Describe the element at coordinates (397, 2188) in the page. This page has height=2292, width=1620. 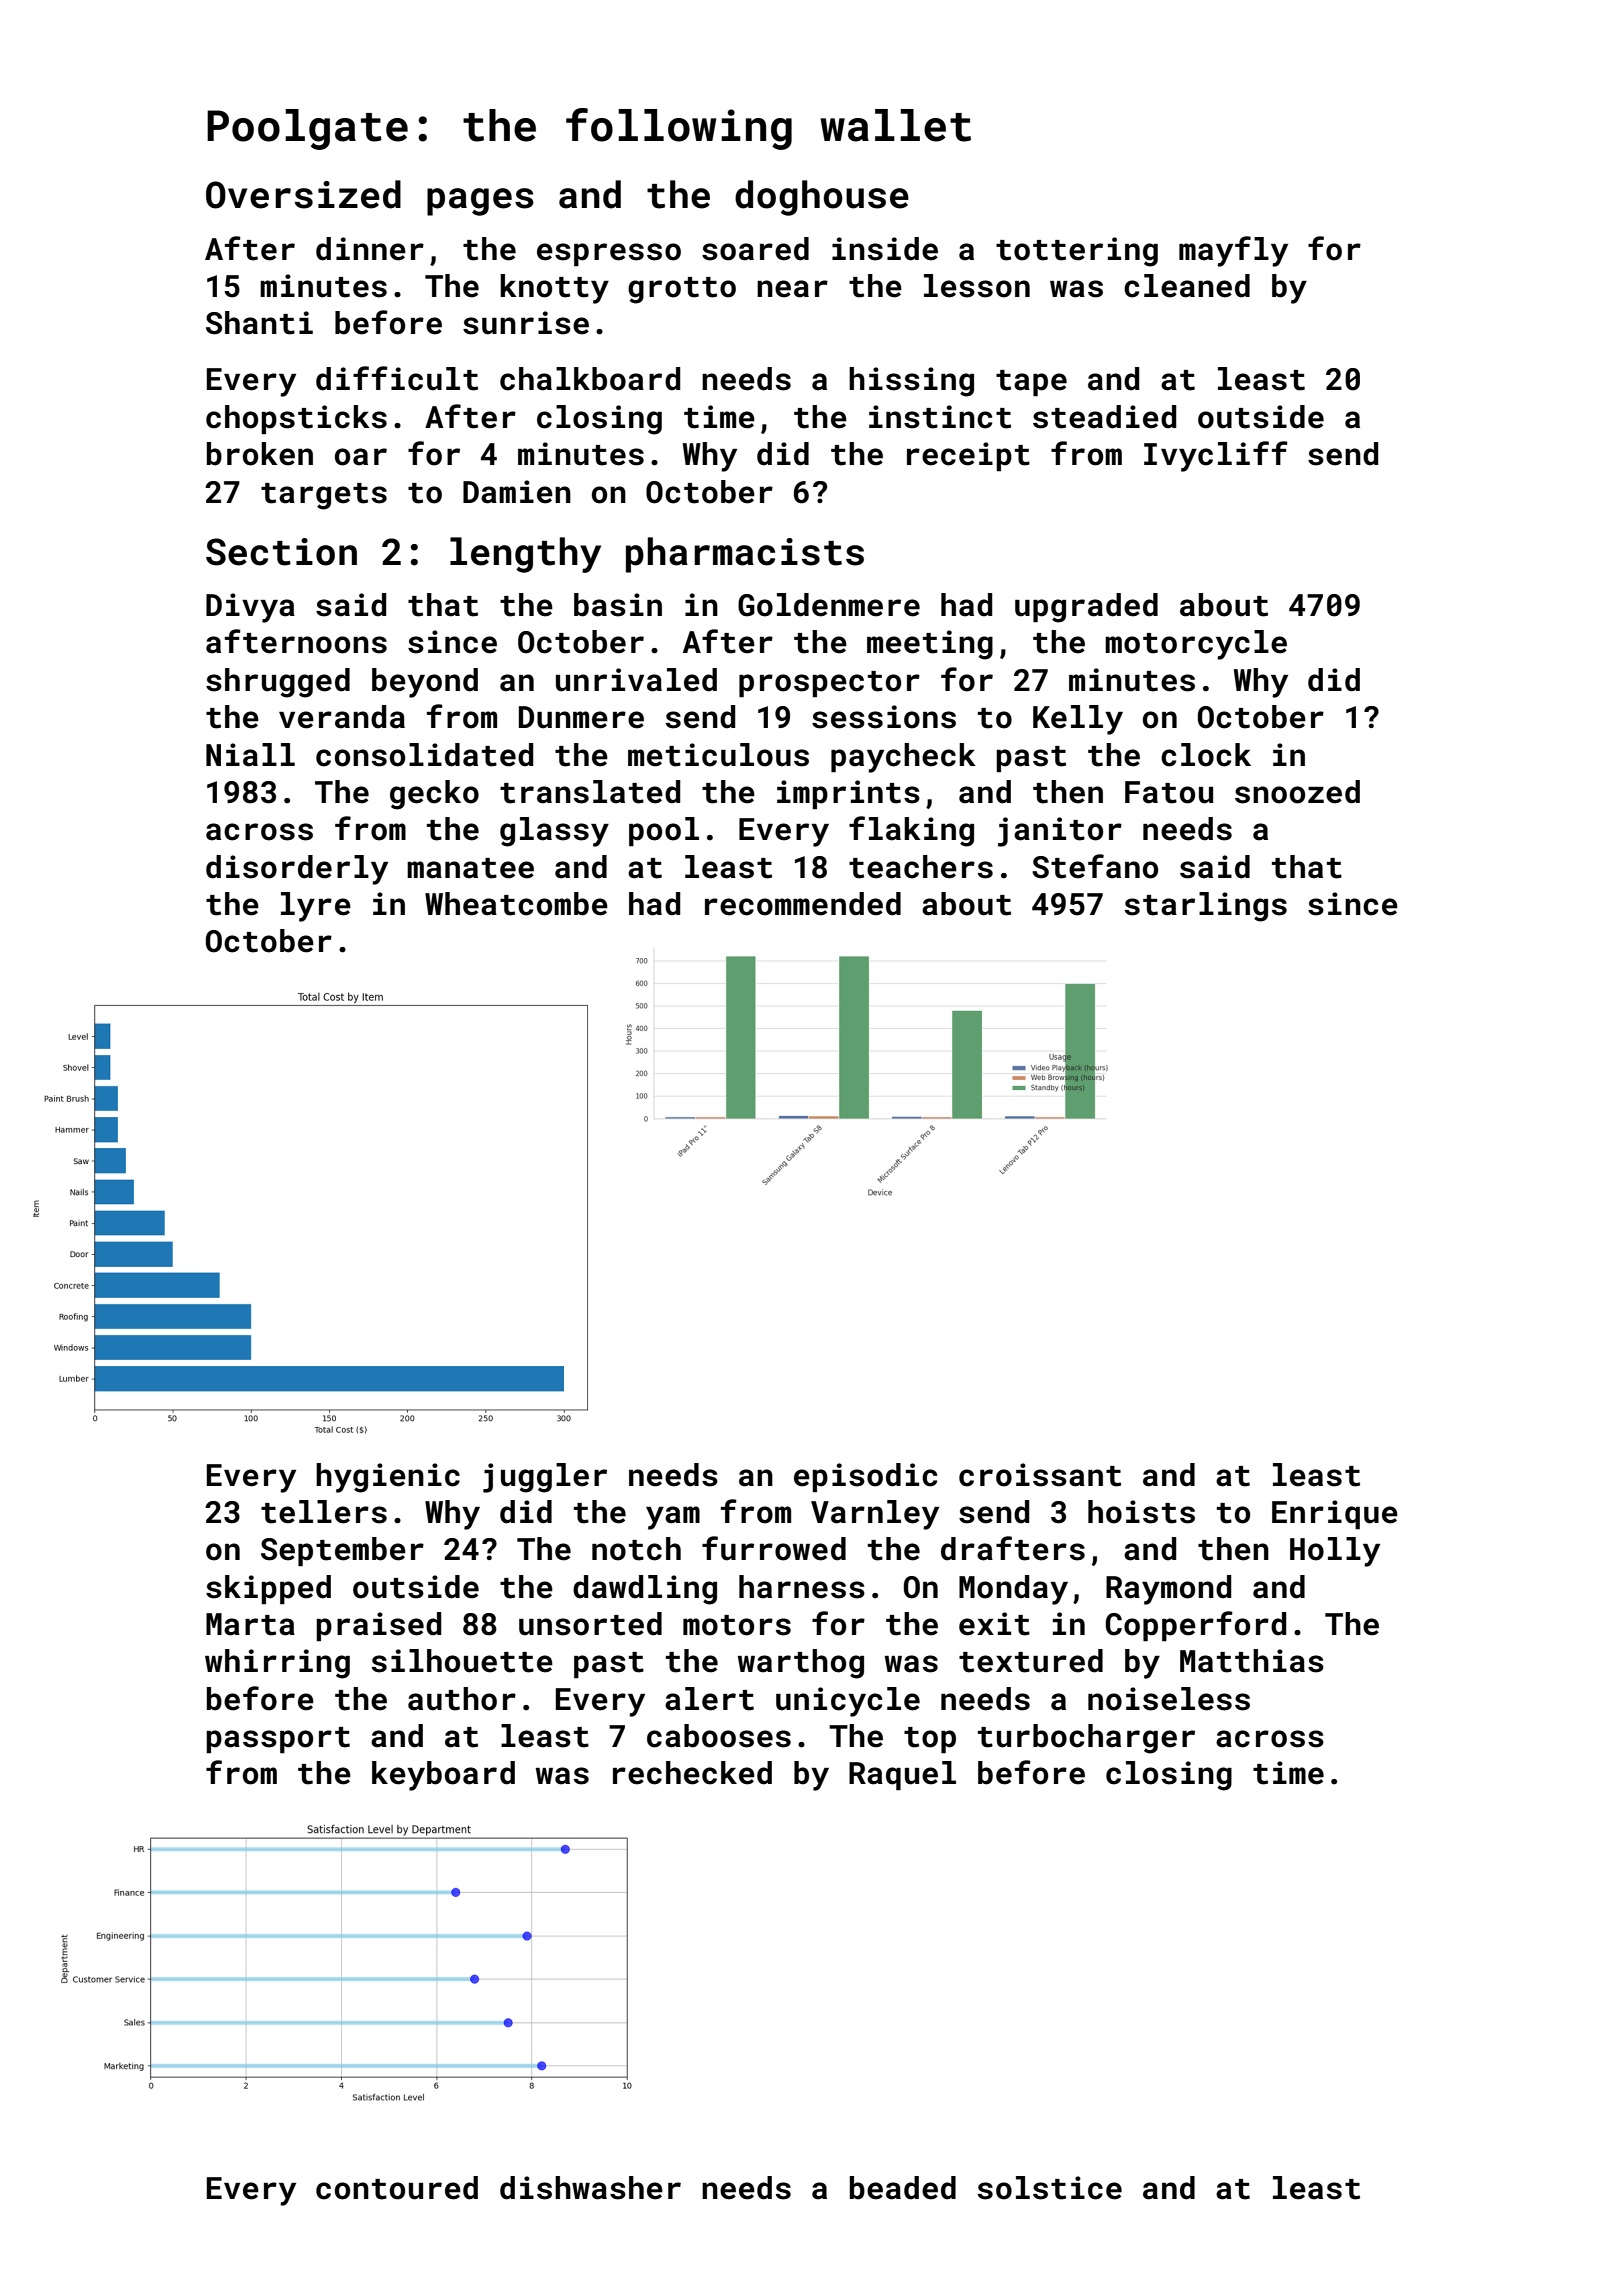
I see `contoured` at that location.
